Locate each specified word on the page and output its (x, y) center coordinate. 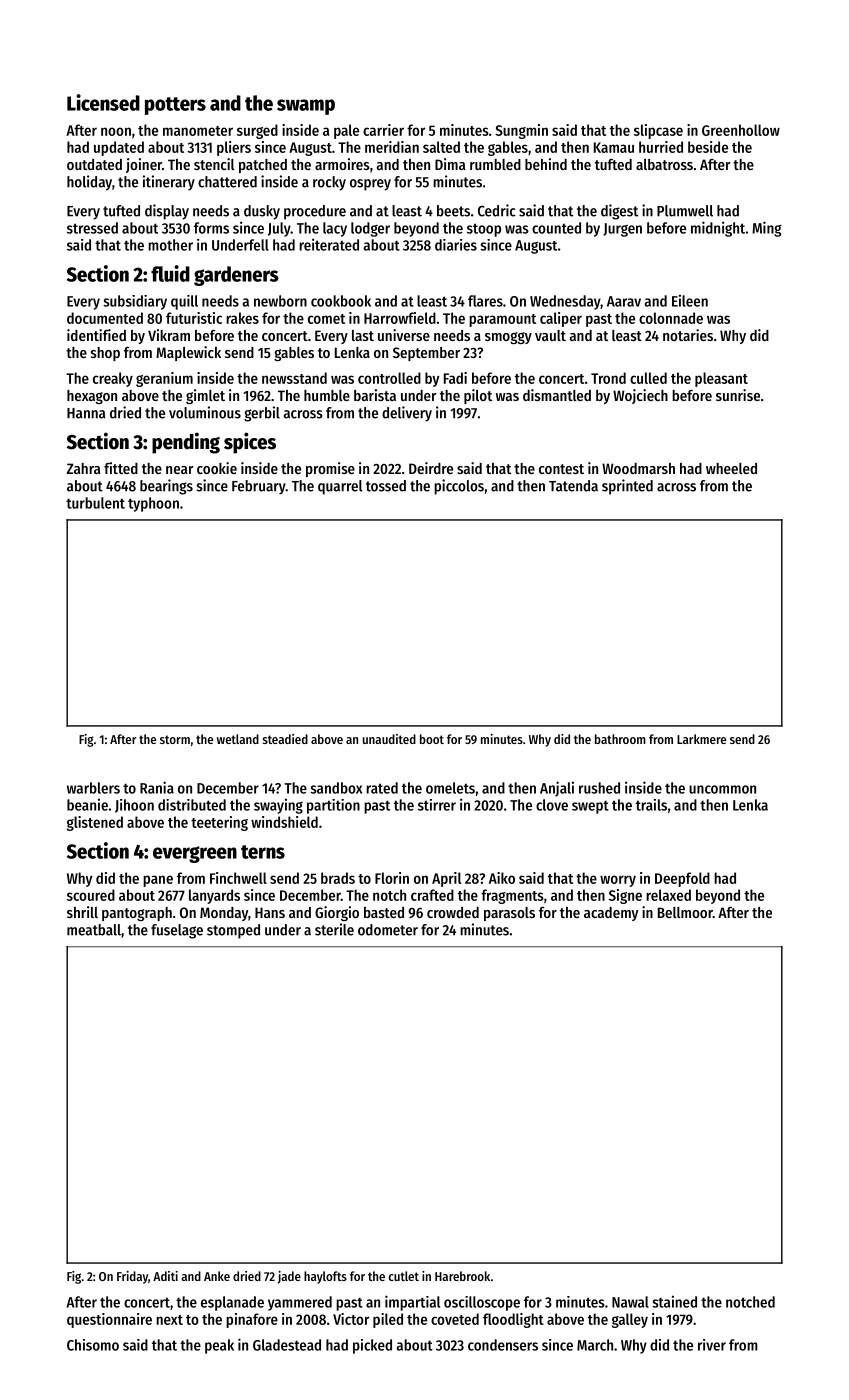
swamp (306, 107)
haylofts (325, 1277)
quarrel (340, 487)
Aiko (502, 878)
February (259, 487)
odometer (388, 930)
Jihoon (134, 806)
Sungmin (521, 131)
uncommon (722, 789)
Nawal (630, 1302)
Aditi (165, 1276)
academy (611, 914)
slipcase (658, 131)
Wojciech (640, 396)
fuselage (177, 931)
